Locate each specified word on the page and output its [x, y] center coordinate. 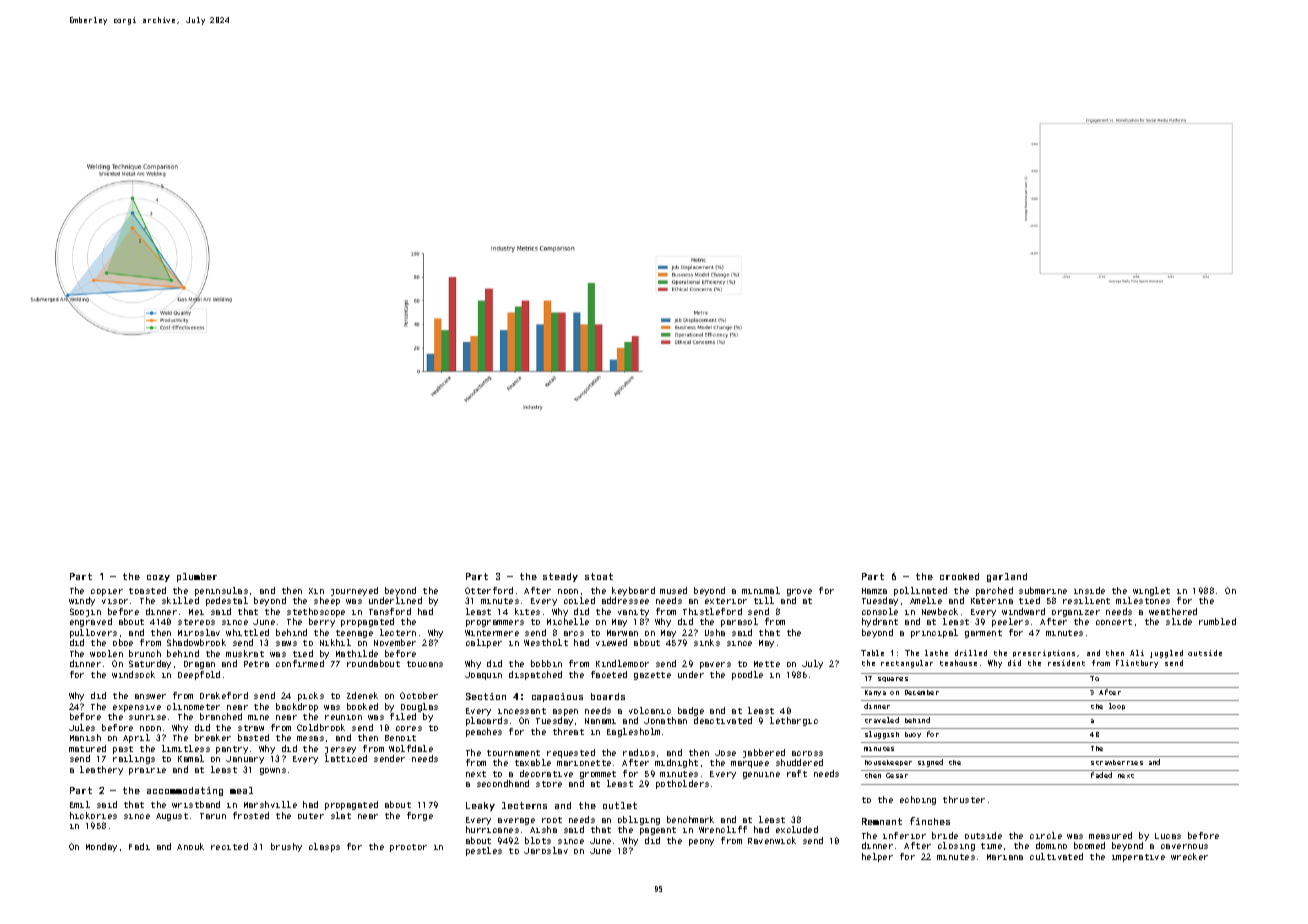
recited [229, 846]
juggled [1166, 654]
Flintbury [1137, 664]
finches [930, 821]
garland [1007, 577]
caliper [484, 643]
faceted [609, 674]
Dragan [199, 665]
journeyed [354, 591]
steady [560, 577]
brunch [145, 653]
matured [87, 748]
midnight [676, 763]
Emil [80, 804]
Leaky [480, 806]
